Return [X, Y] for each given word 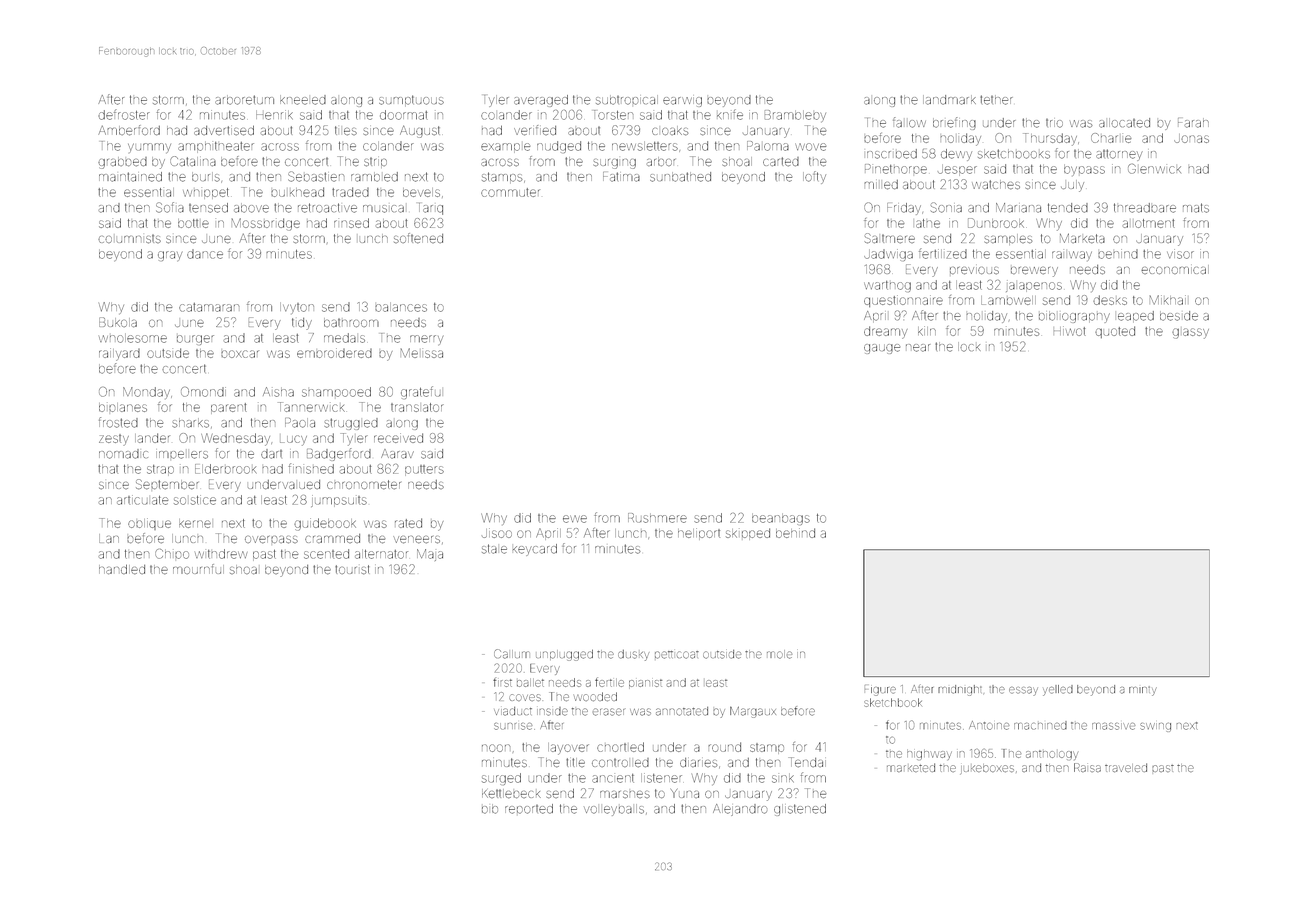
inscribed [892, 154]
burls [206, 177]
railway [1072, 255]
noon [496, 748]
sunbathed [680, 177]
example [505, 148]
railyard [119, 354]
